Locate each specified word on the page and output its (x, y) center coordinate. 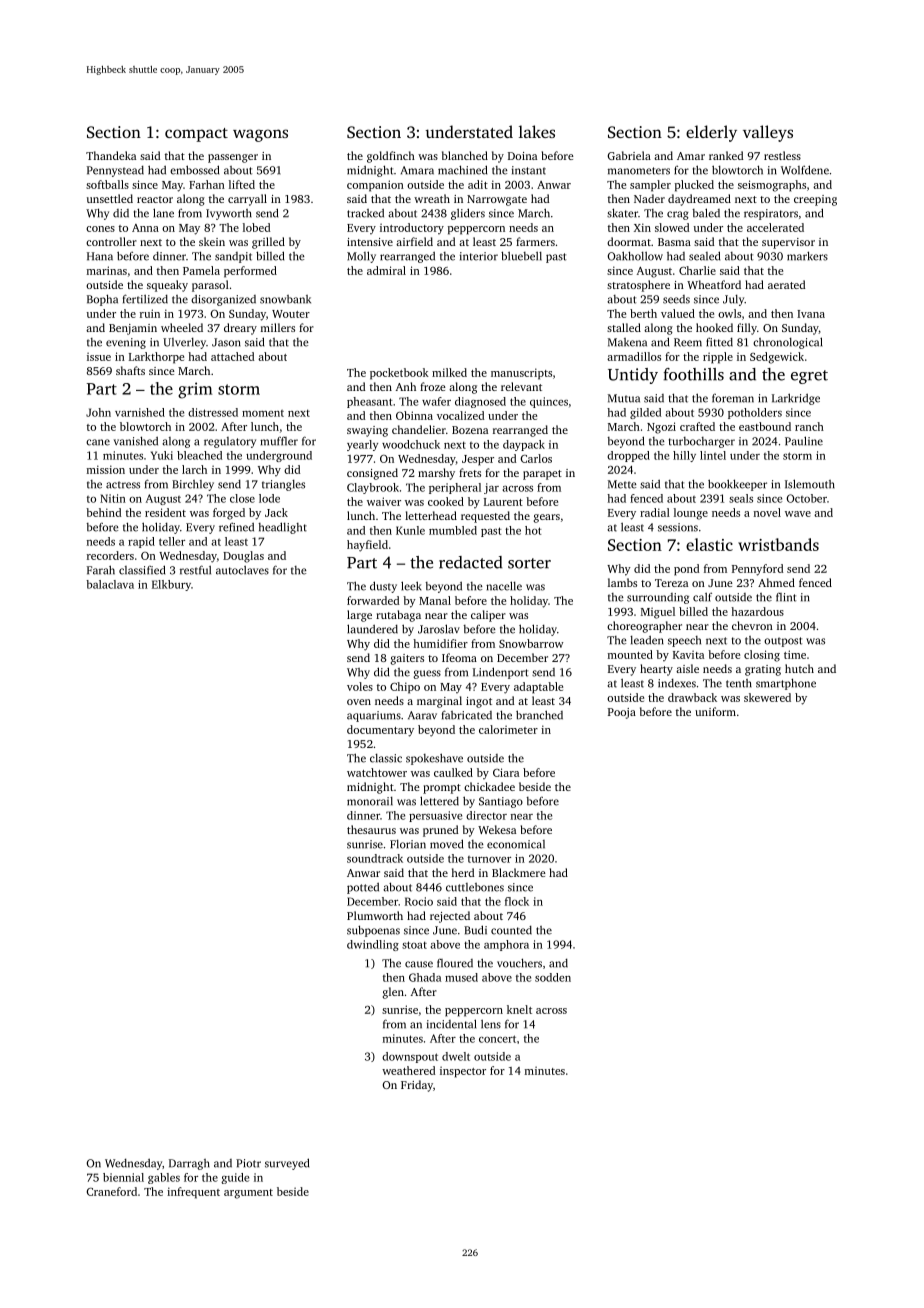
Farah (101, 570)
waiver (384, 501)
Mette (622, 484)
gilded (645, 413)
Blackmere (519, 872)
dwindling (373, 945)
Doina (522, 156)
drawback (692, 697)
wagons (260, 135)
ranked (726, 155)
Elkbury (171, 585)
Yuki (162, 455)
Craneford (111, 1191)
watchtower (377, 772)
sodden (553, 977)
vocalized (460, 415)
